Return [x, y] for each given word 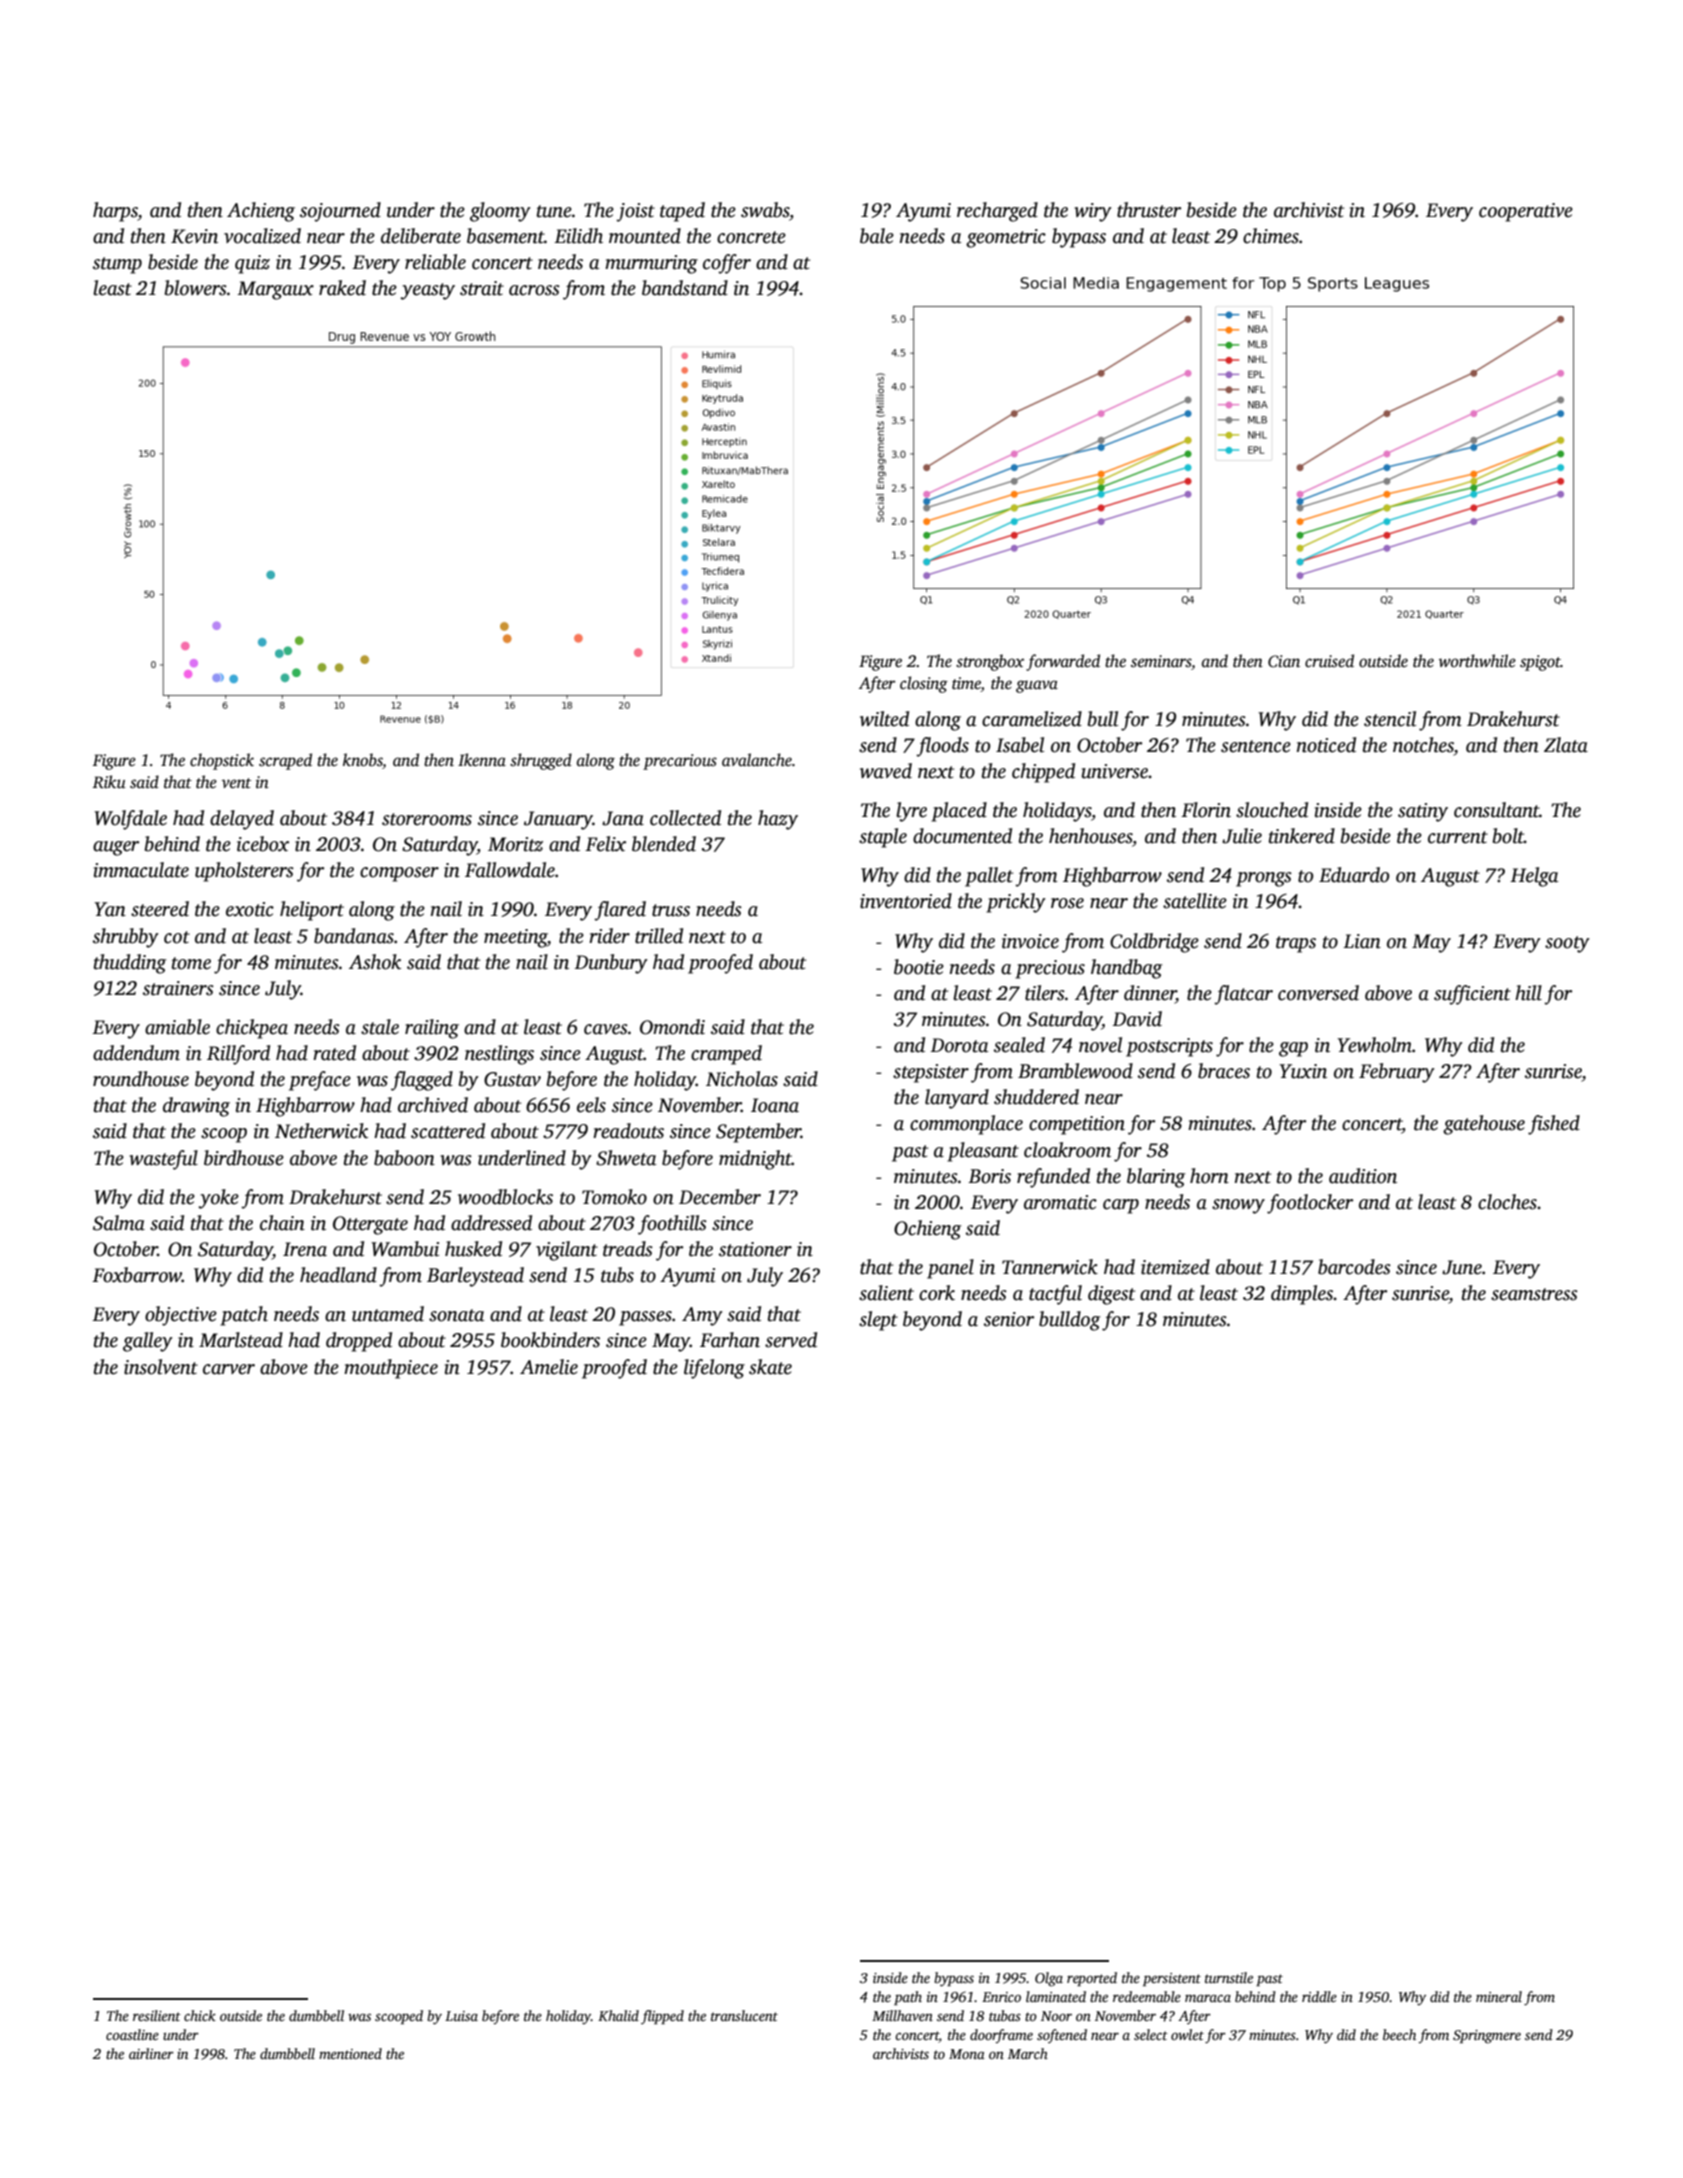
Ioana [775, 1105]
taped [682, 212]
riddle [1319, 1996]
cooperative [1526, 212]
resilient [157, 2015]
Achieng [261, 212]
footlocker [1310, 1204]
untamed [388, 1314]
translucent [744, 2015]
